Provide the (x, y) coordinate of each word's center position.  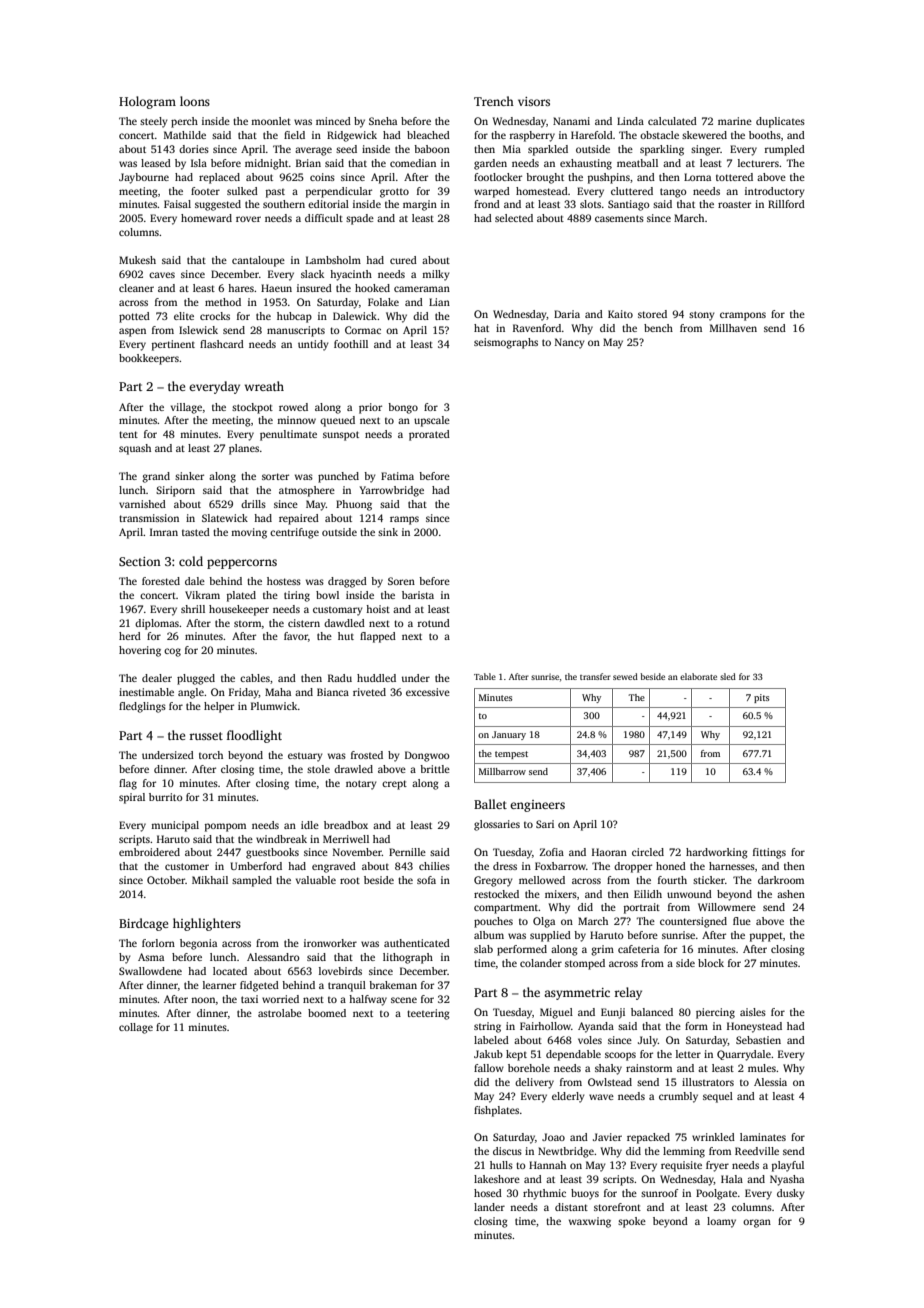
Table (485, 676)
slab (483, 949)
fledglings (142, 707)
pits (761, 698)
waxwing (590, 1222)
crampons (743, 316)
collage (136, 1028)
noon (203, 1000)
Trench (494, 101)
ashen (791, 894)
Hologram (147, 102)
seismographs (506, 343)
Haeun (276, 288)
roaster (734, 204)
